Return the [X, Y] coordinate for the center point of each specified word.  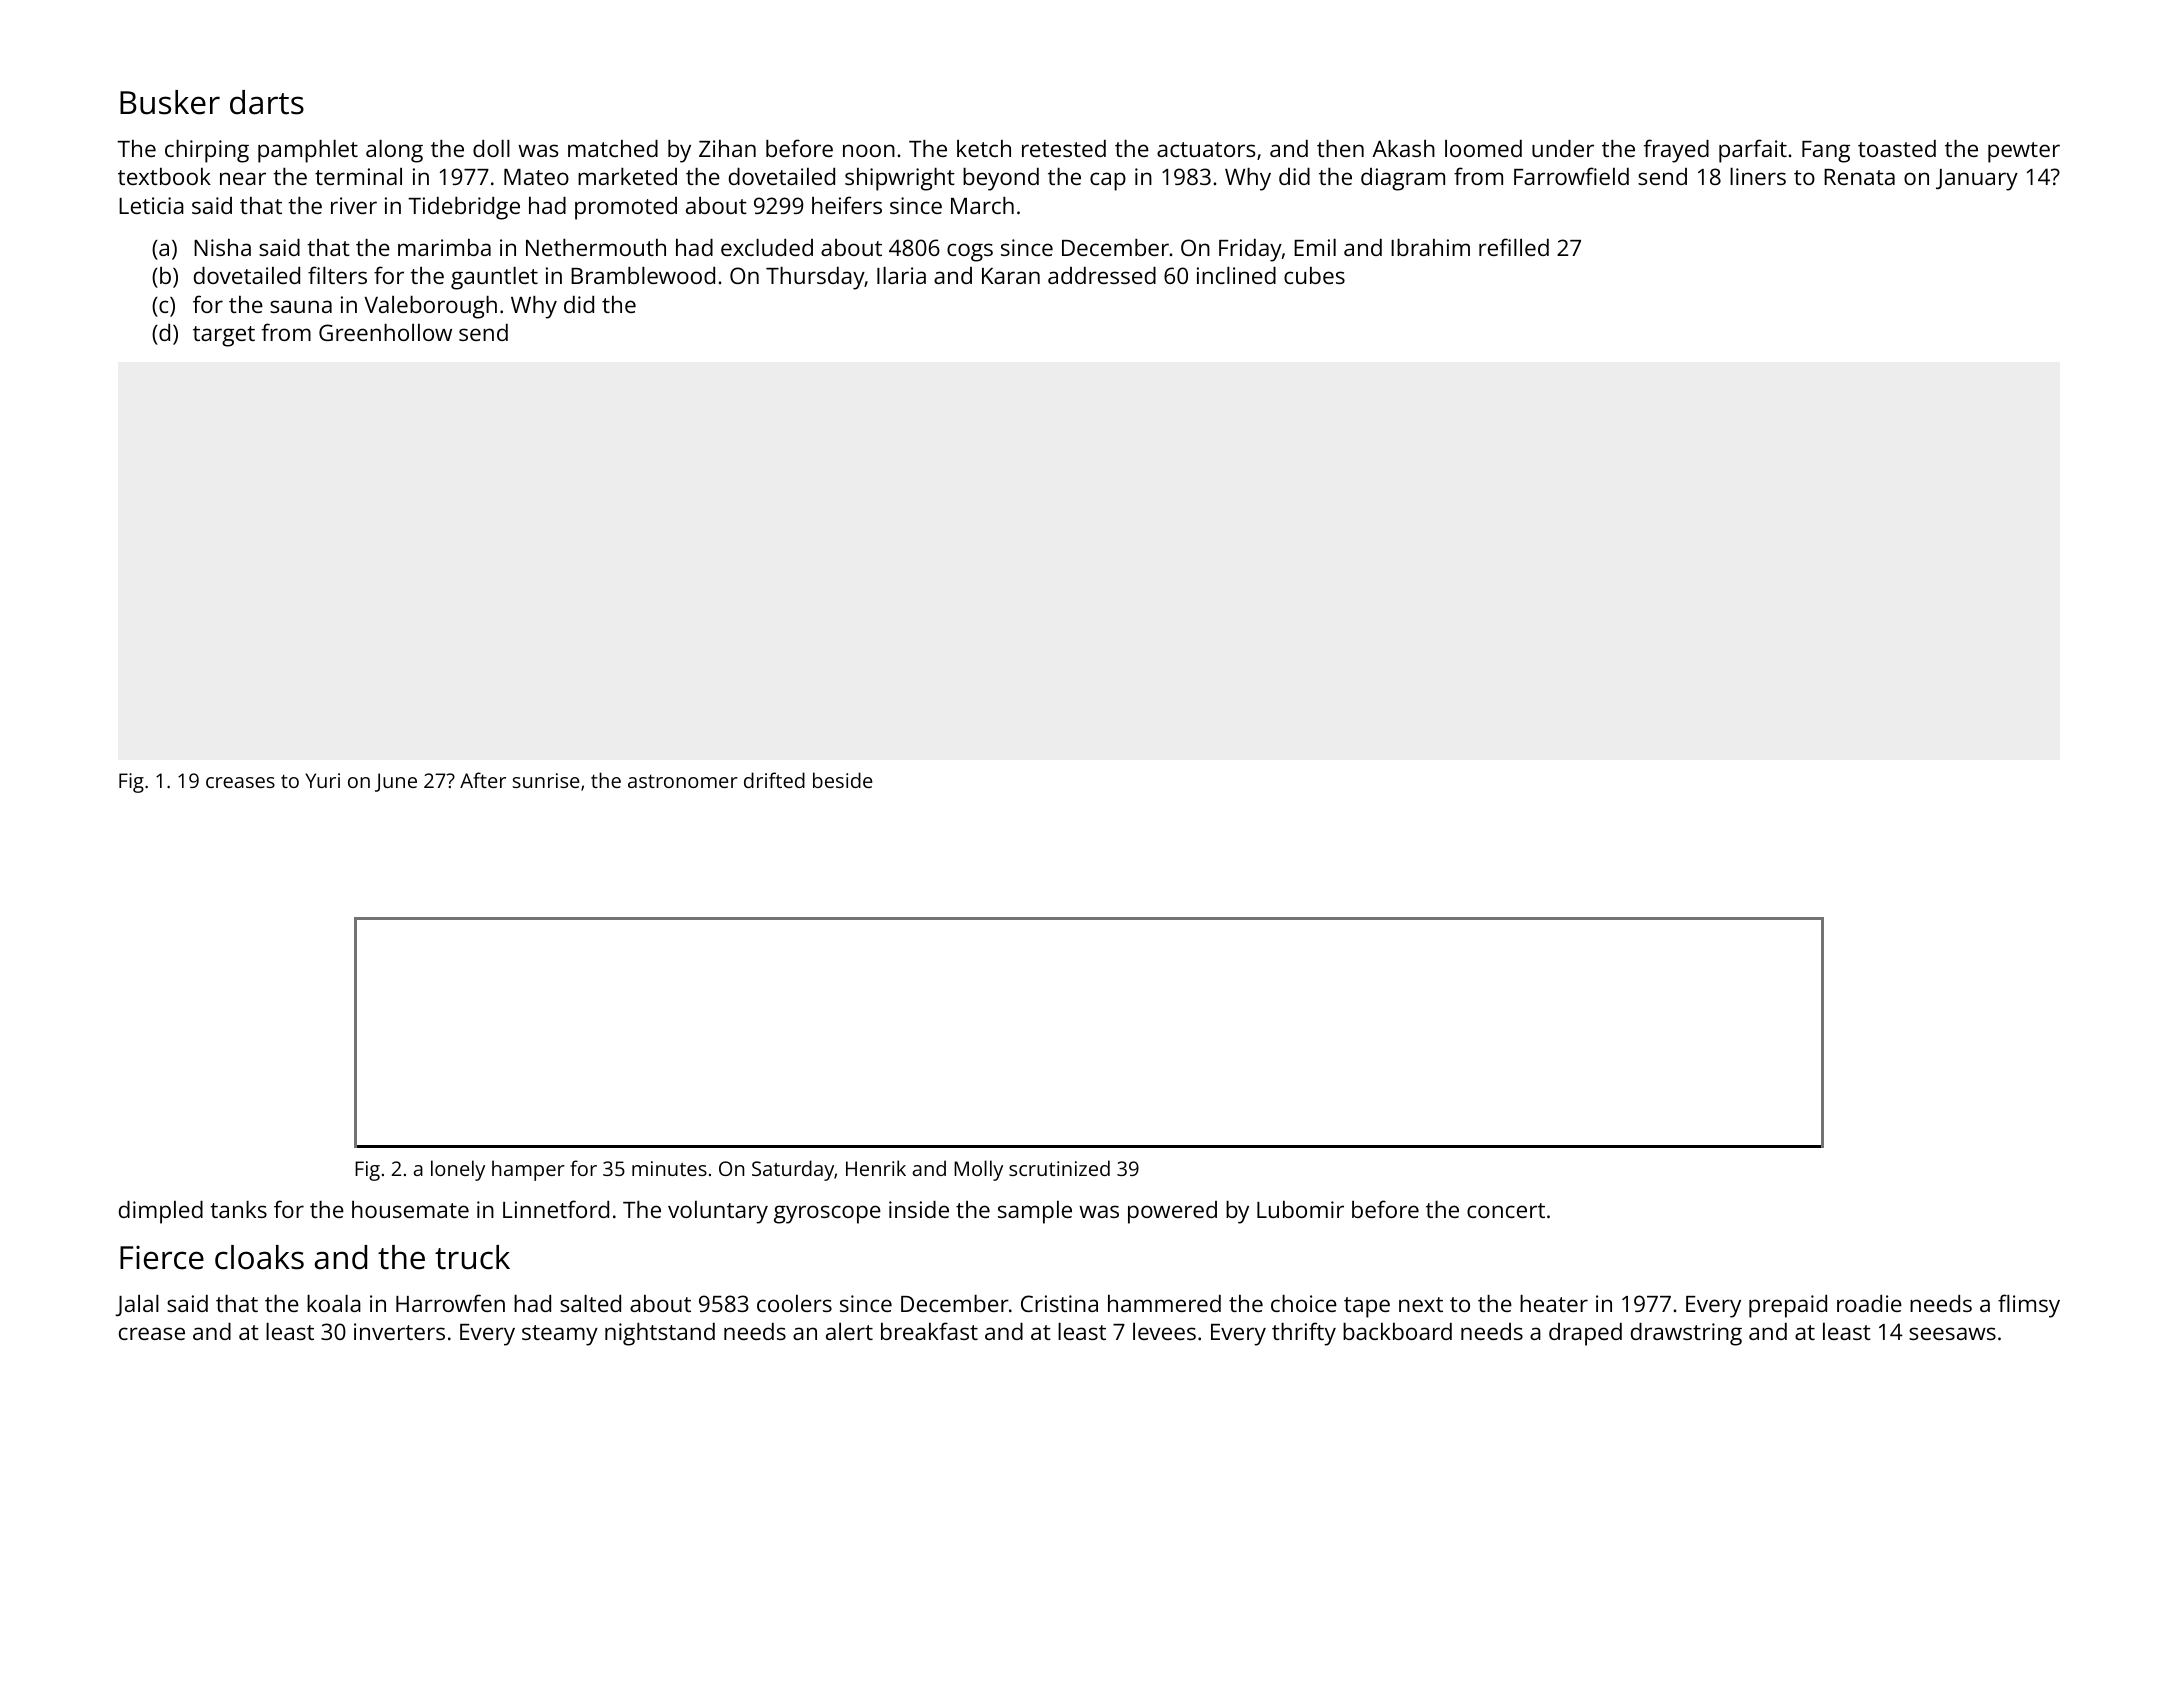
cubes [1314, 275]
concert [1506, 1210]
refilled [1514, 247]
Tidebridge [464, 208]
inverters [399, 1331]
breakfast [929, 1331]
